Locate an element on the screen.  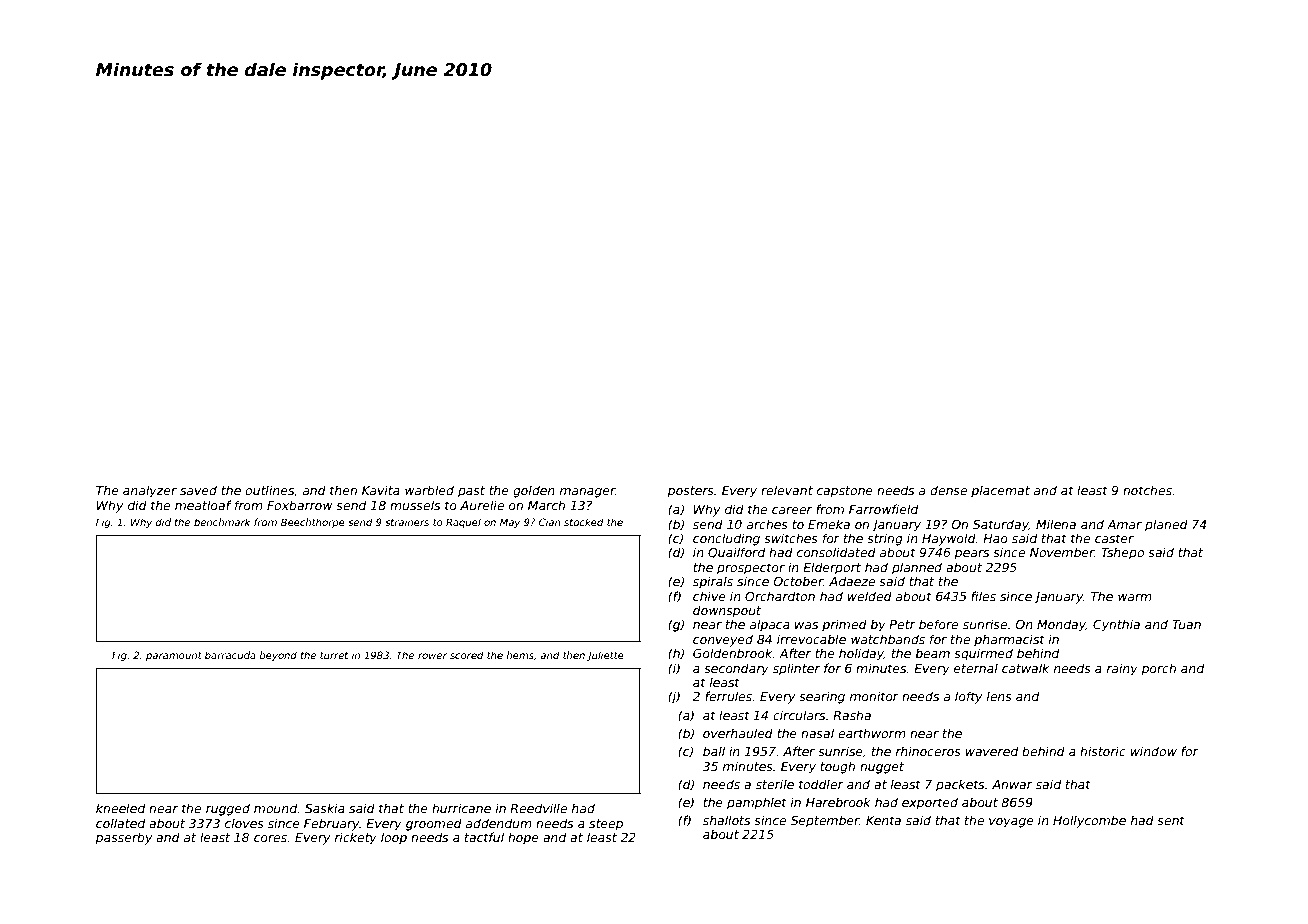
Beechthorpe is located at coordinates (313, 523).
